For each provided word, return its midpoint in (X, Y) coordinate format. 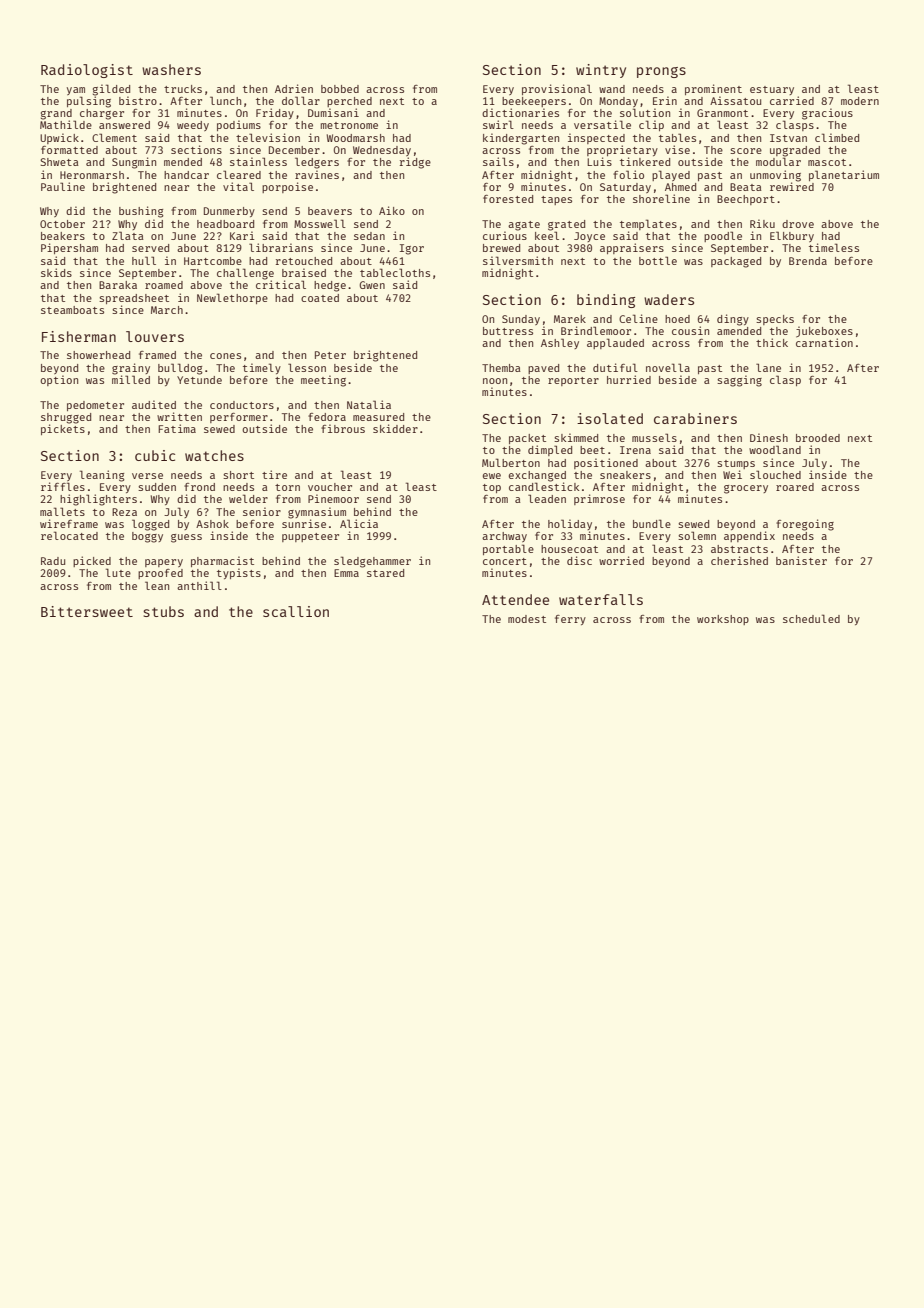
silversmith (518, 260)
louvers (155, 336)
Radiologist (87, 71)
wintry (601, 71)
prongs (661, 72)
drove (798, 224)
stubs (163, 611)
